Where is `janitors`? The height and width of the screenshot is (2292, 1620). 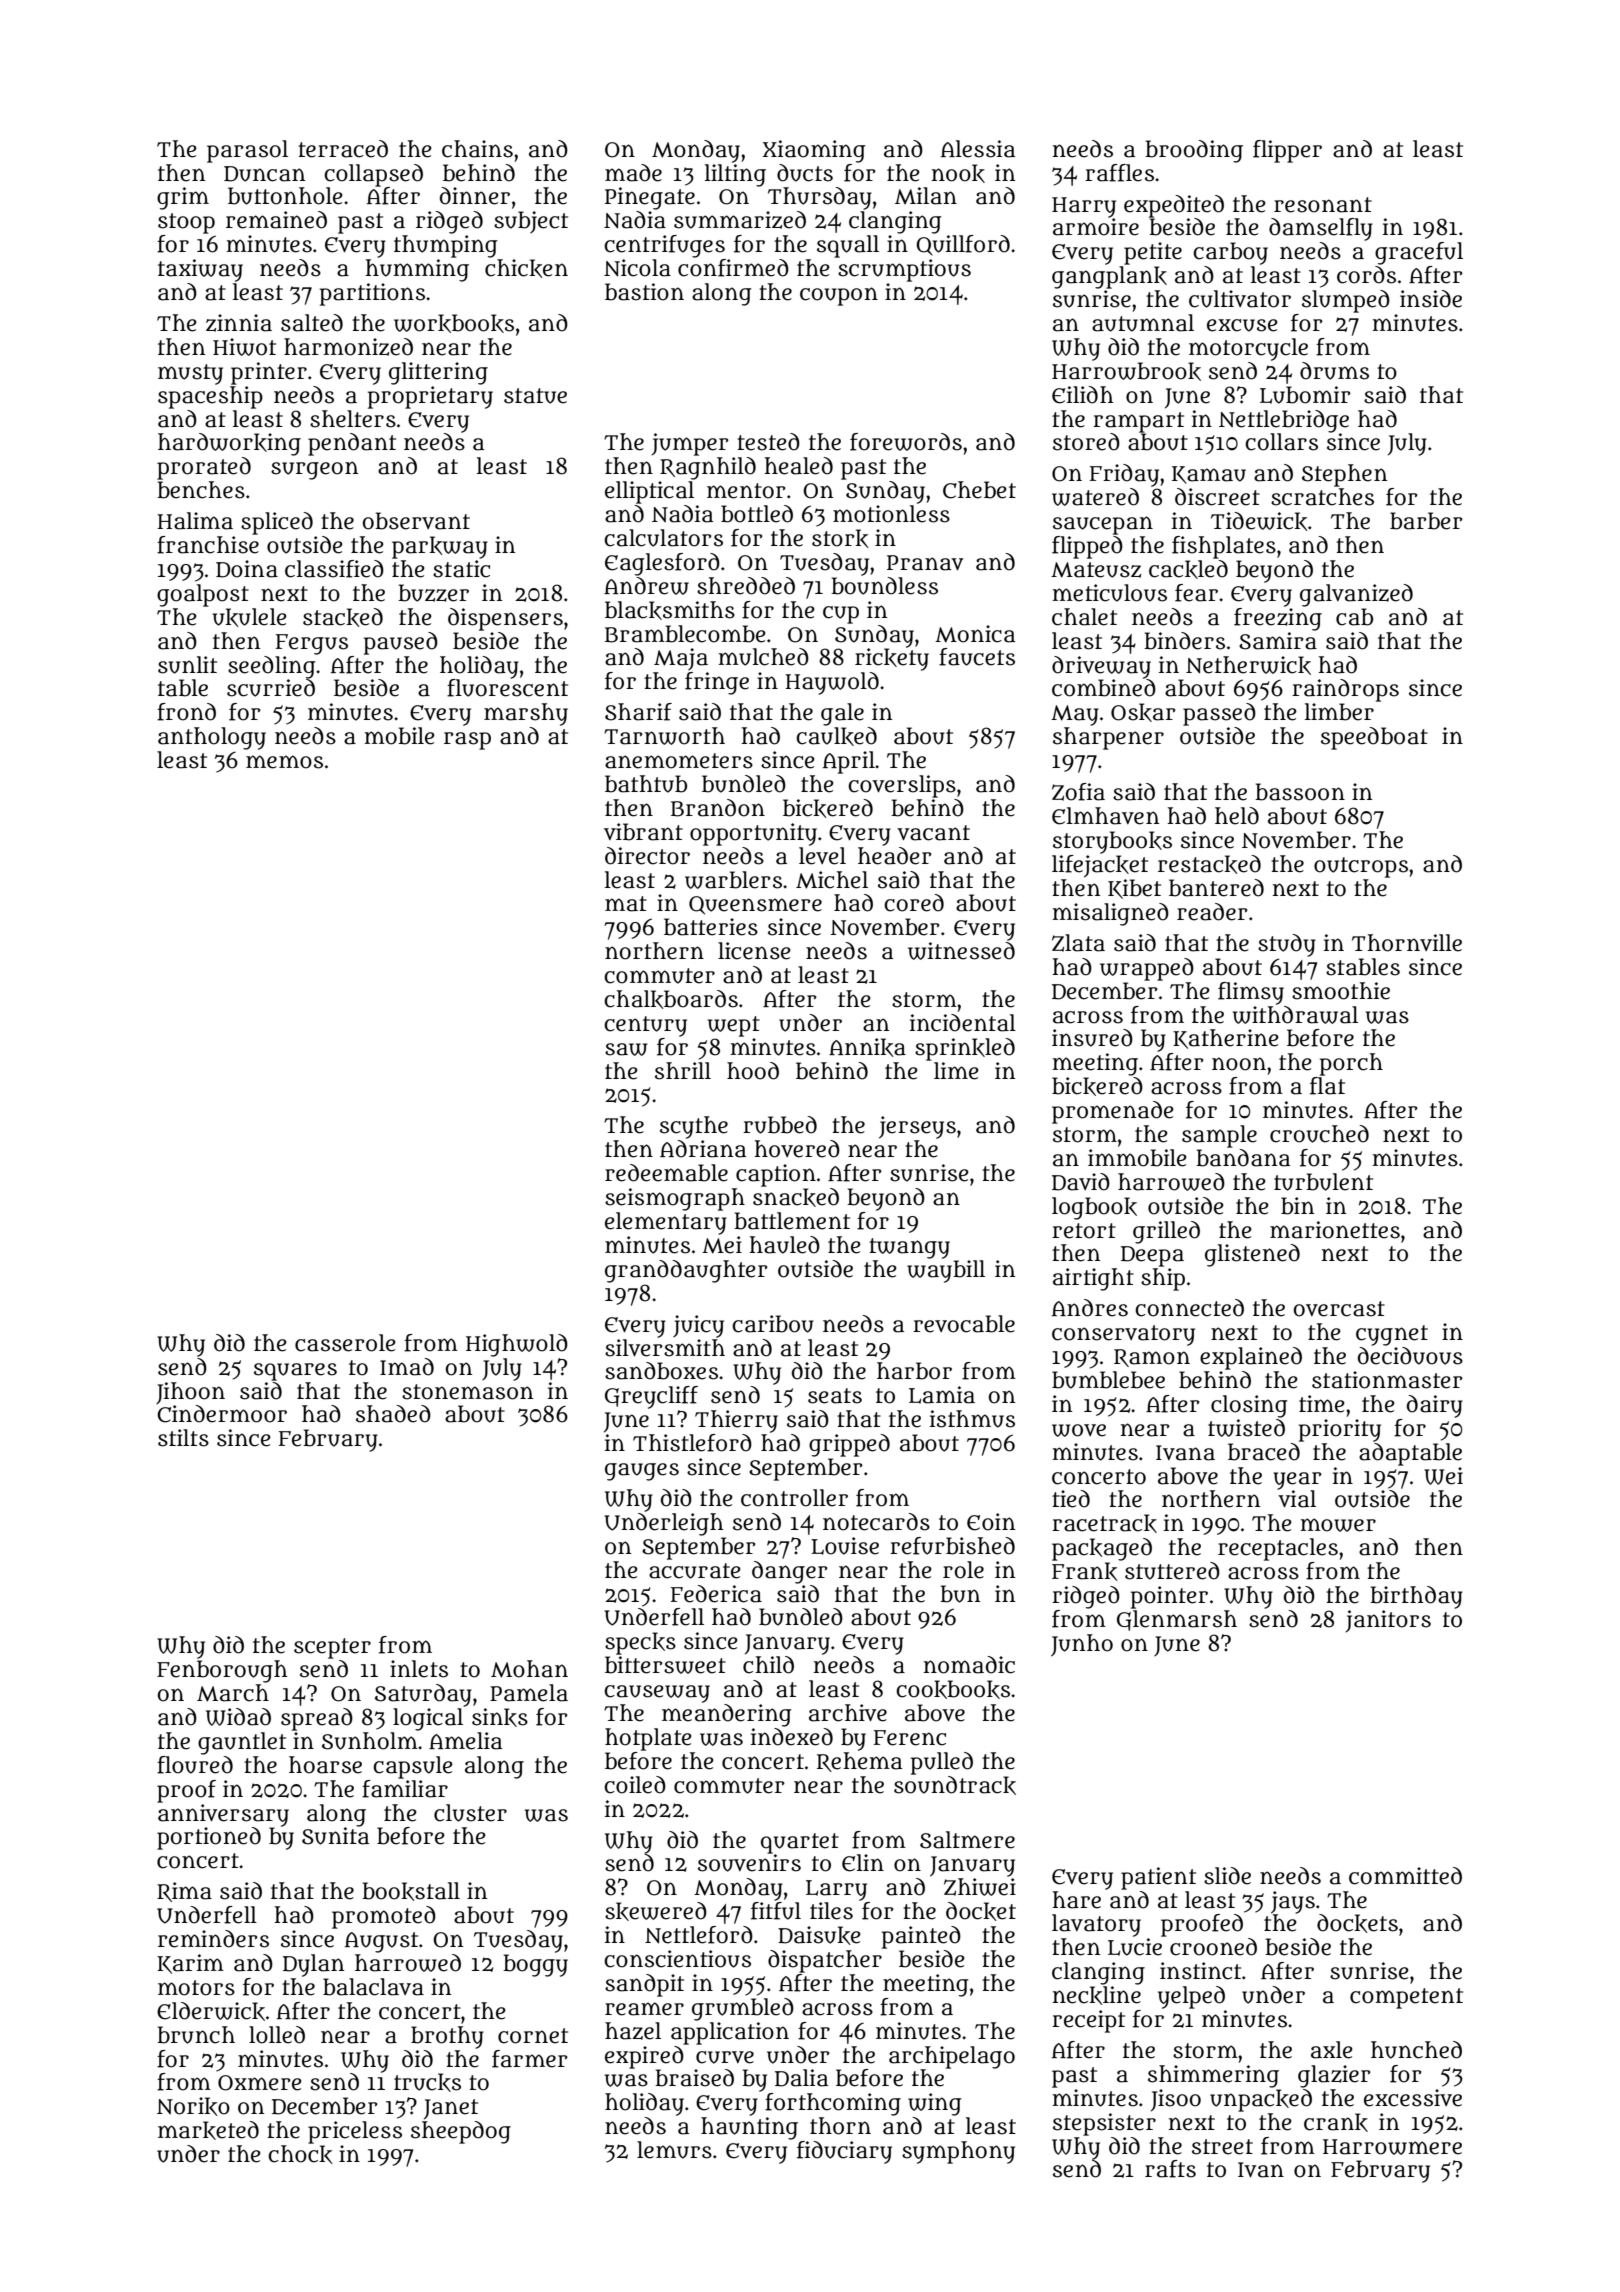
janitors is located at coordinates (1388, 1621).
